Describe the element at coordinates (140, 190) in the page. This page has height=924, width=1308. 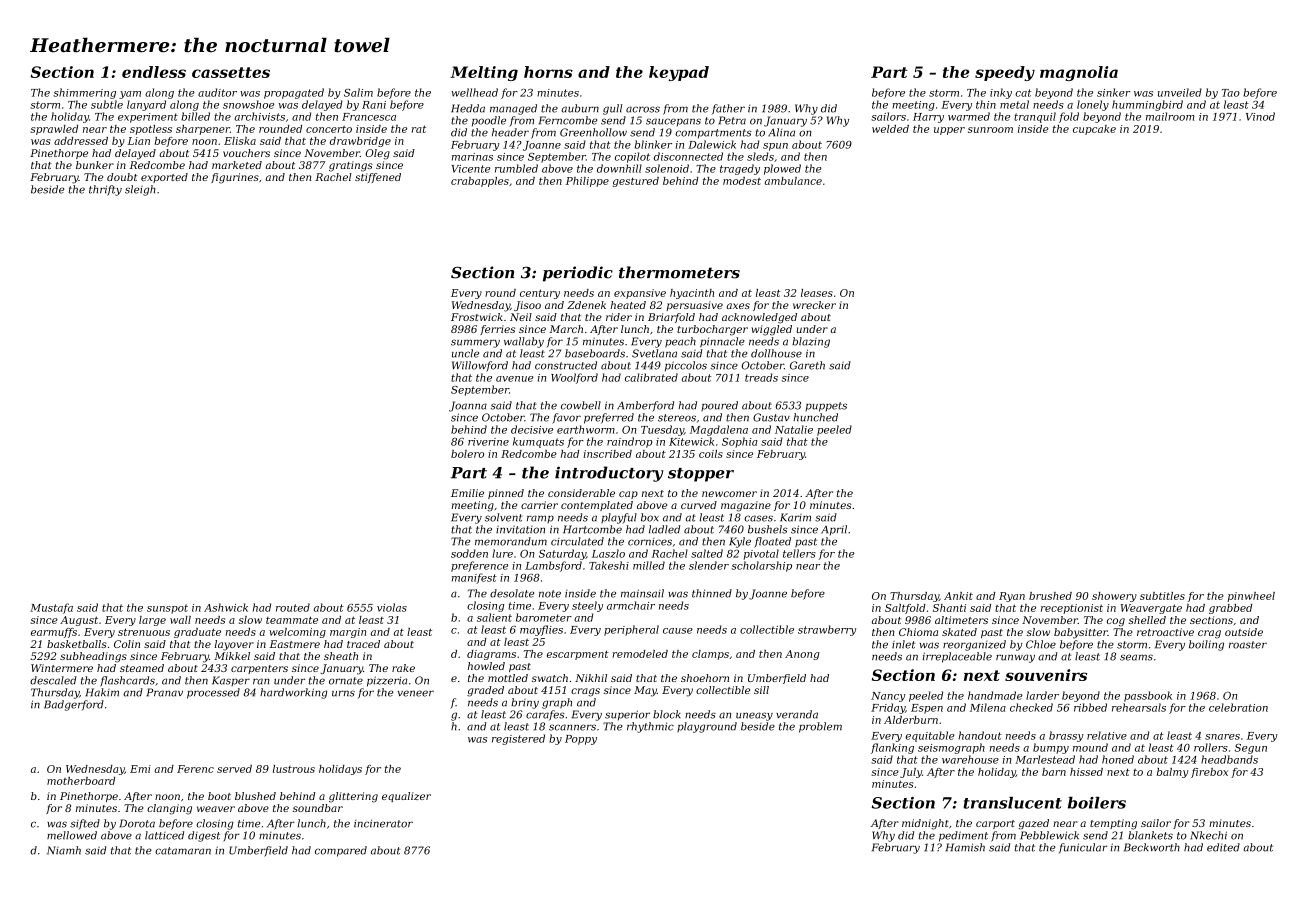
I see `sleigh` at that location.
